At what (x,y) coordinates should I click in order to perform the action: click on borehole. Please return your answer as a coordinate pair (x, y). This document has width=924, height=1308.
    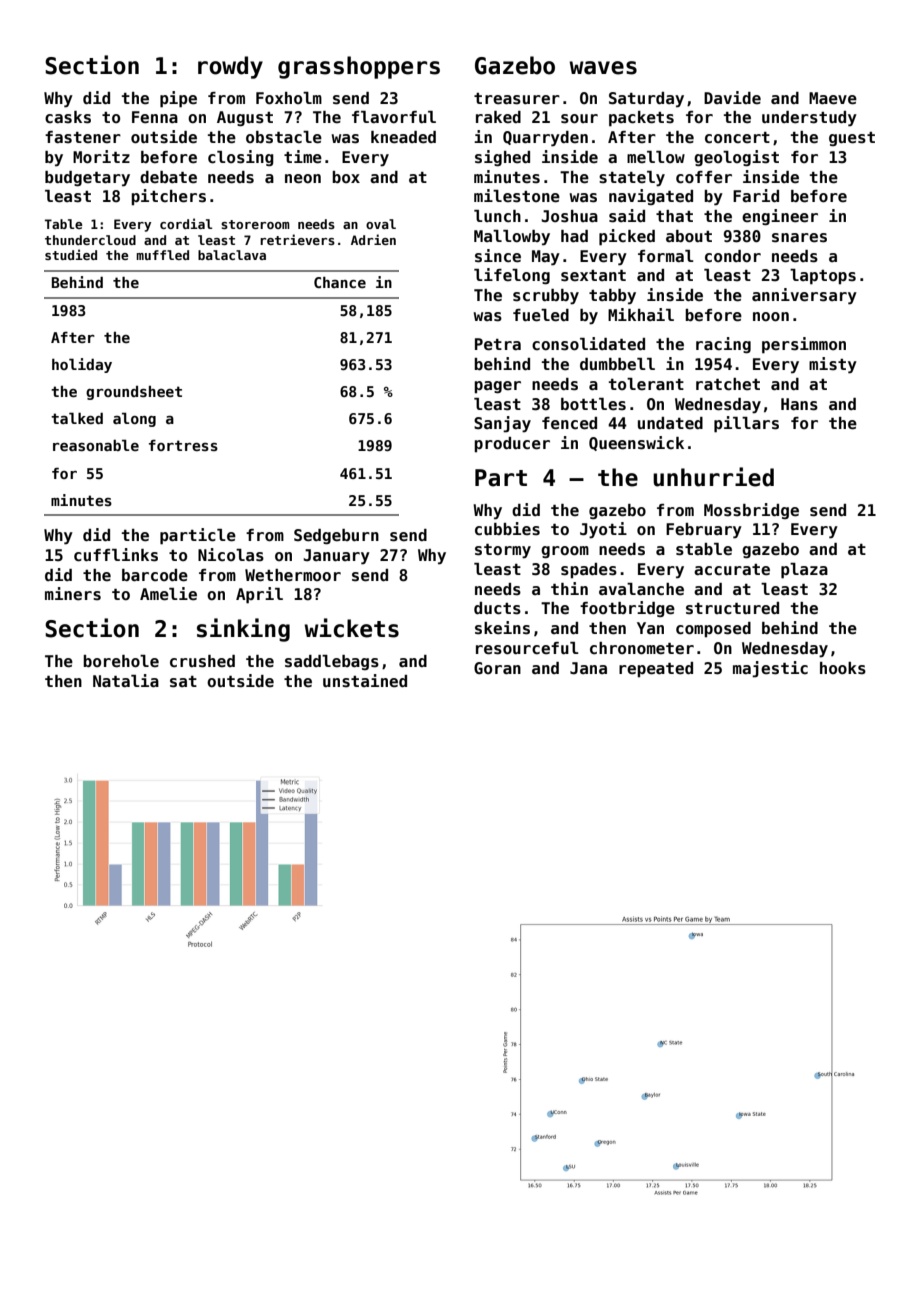
    Looking at the image, I should click on (121, 661).
